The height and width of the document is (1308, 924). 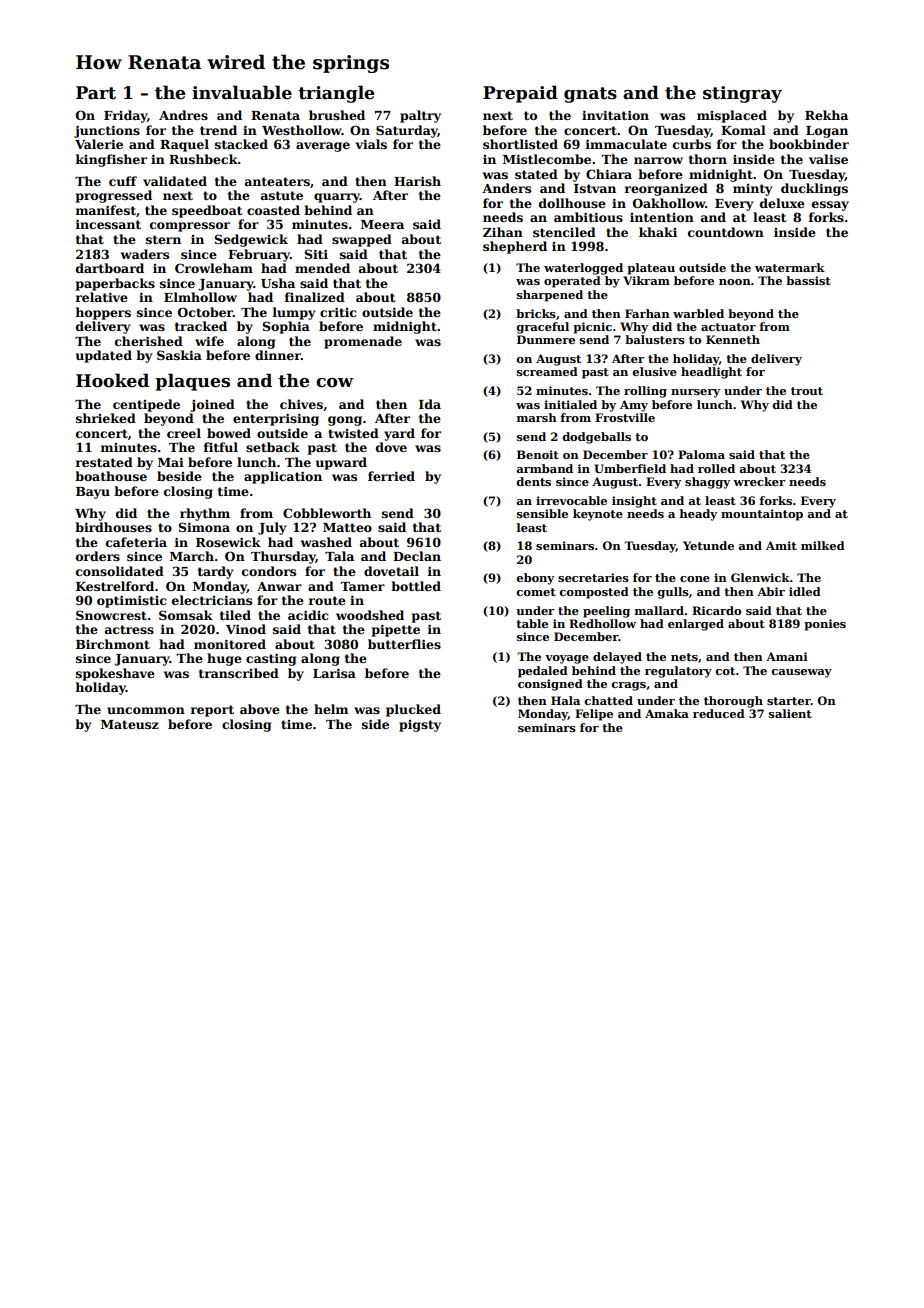 What do you see at coordinates (594, 593) in the document?
I see `composted` at bounding box center [594, 593].
